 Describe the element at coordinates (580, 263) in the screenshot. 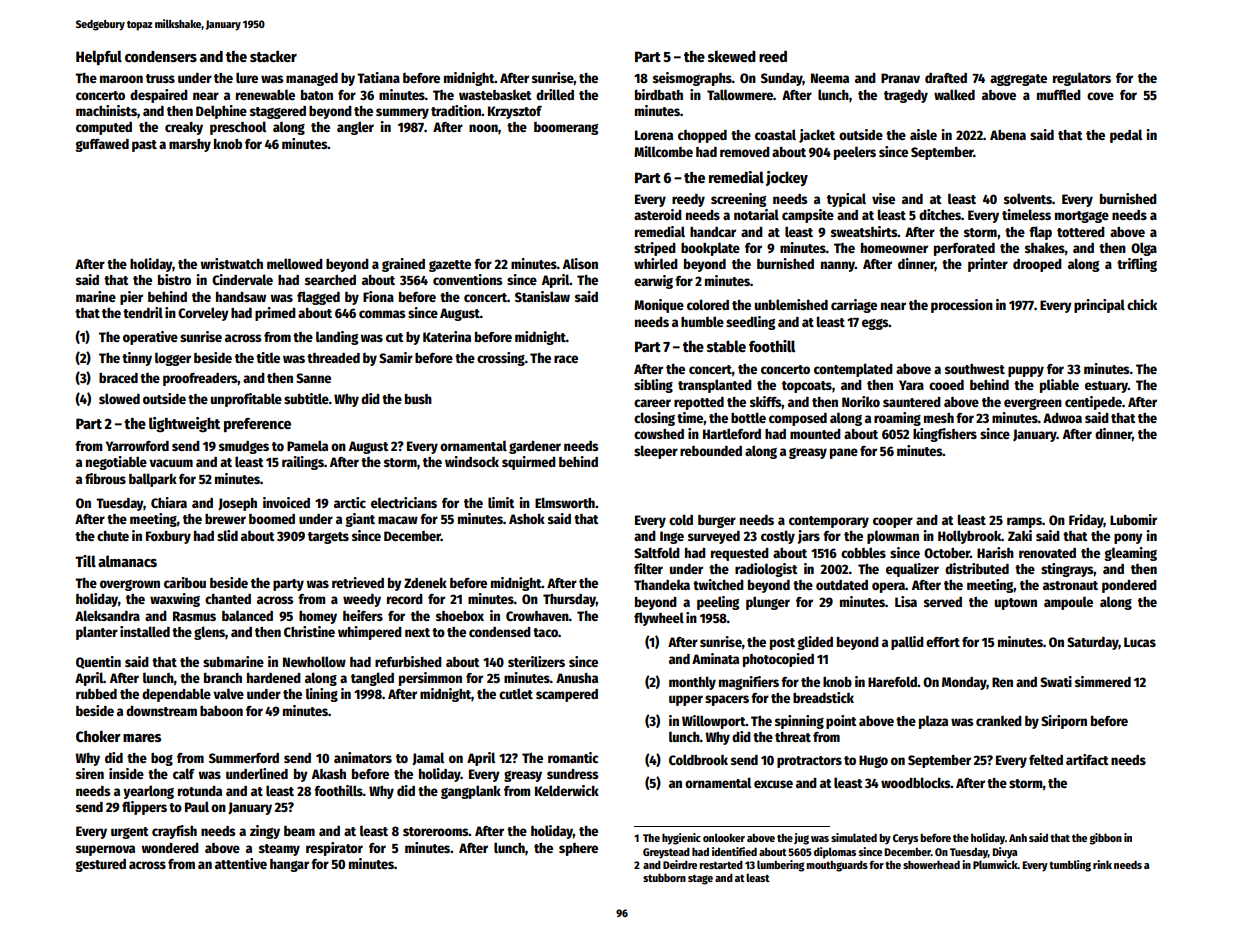

I see `Alison` at that location.
